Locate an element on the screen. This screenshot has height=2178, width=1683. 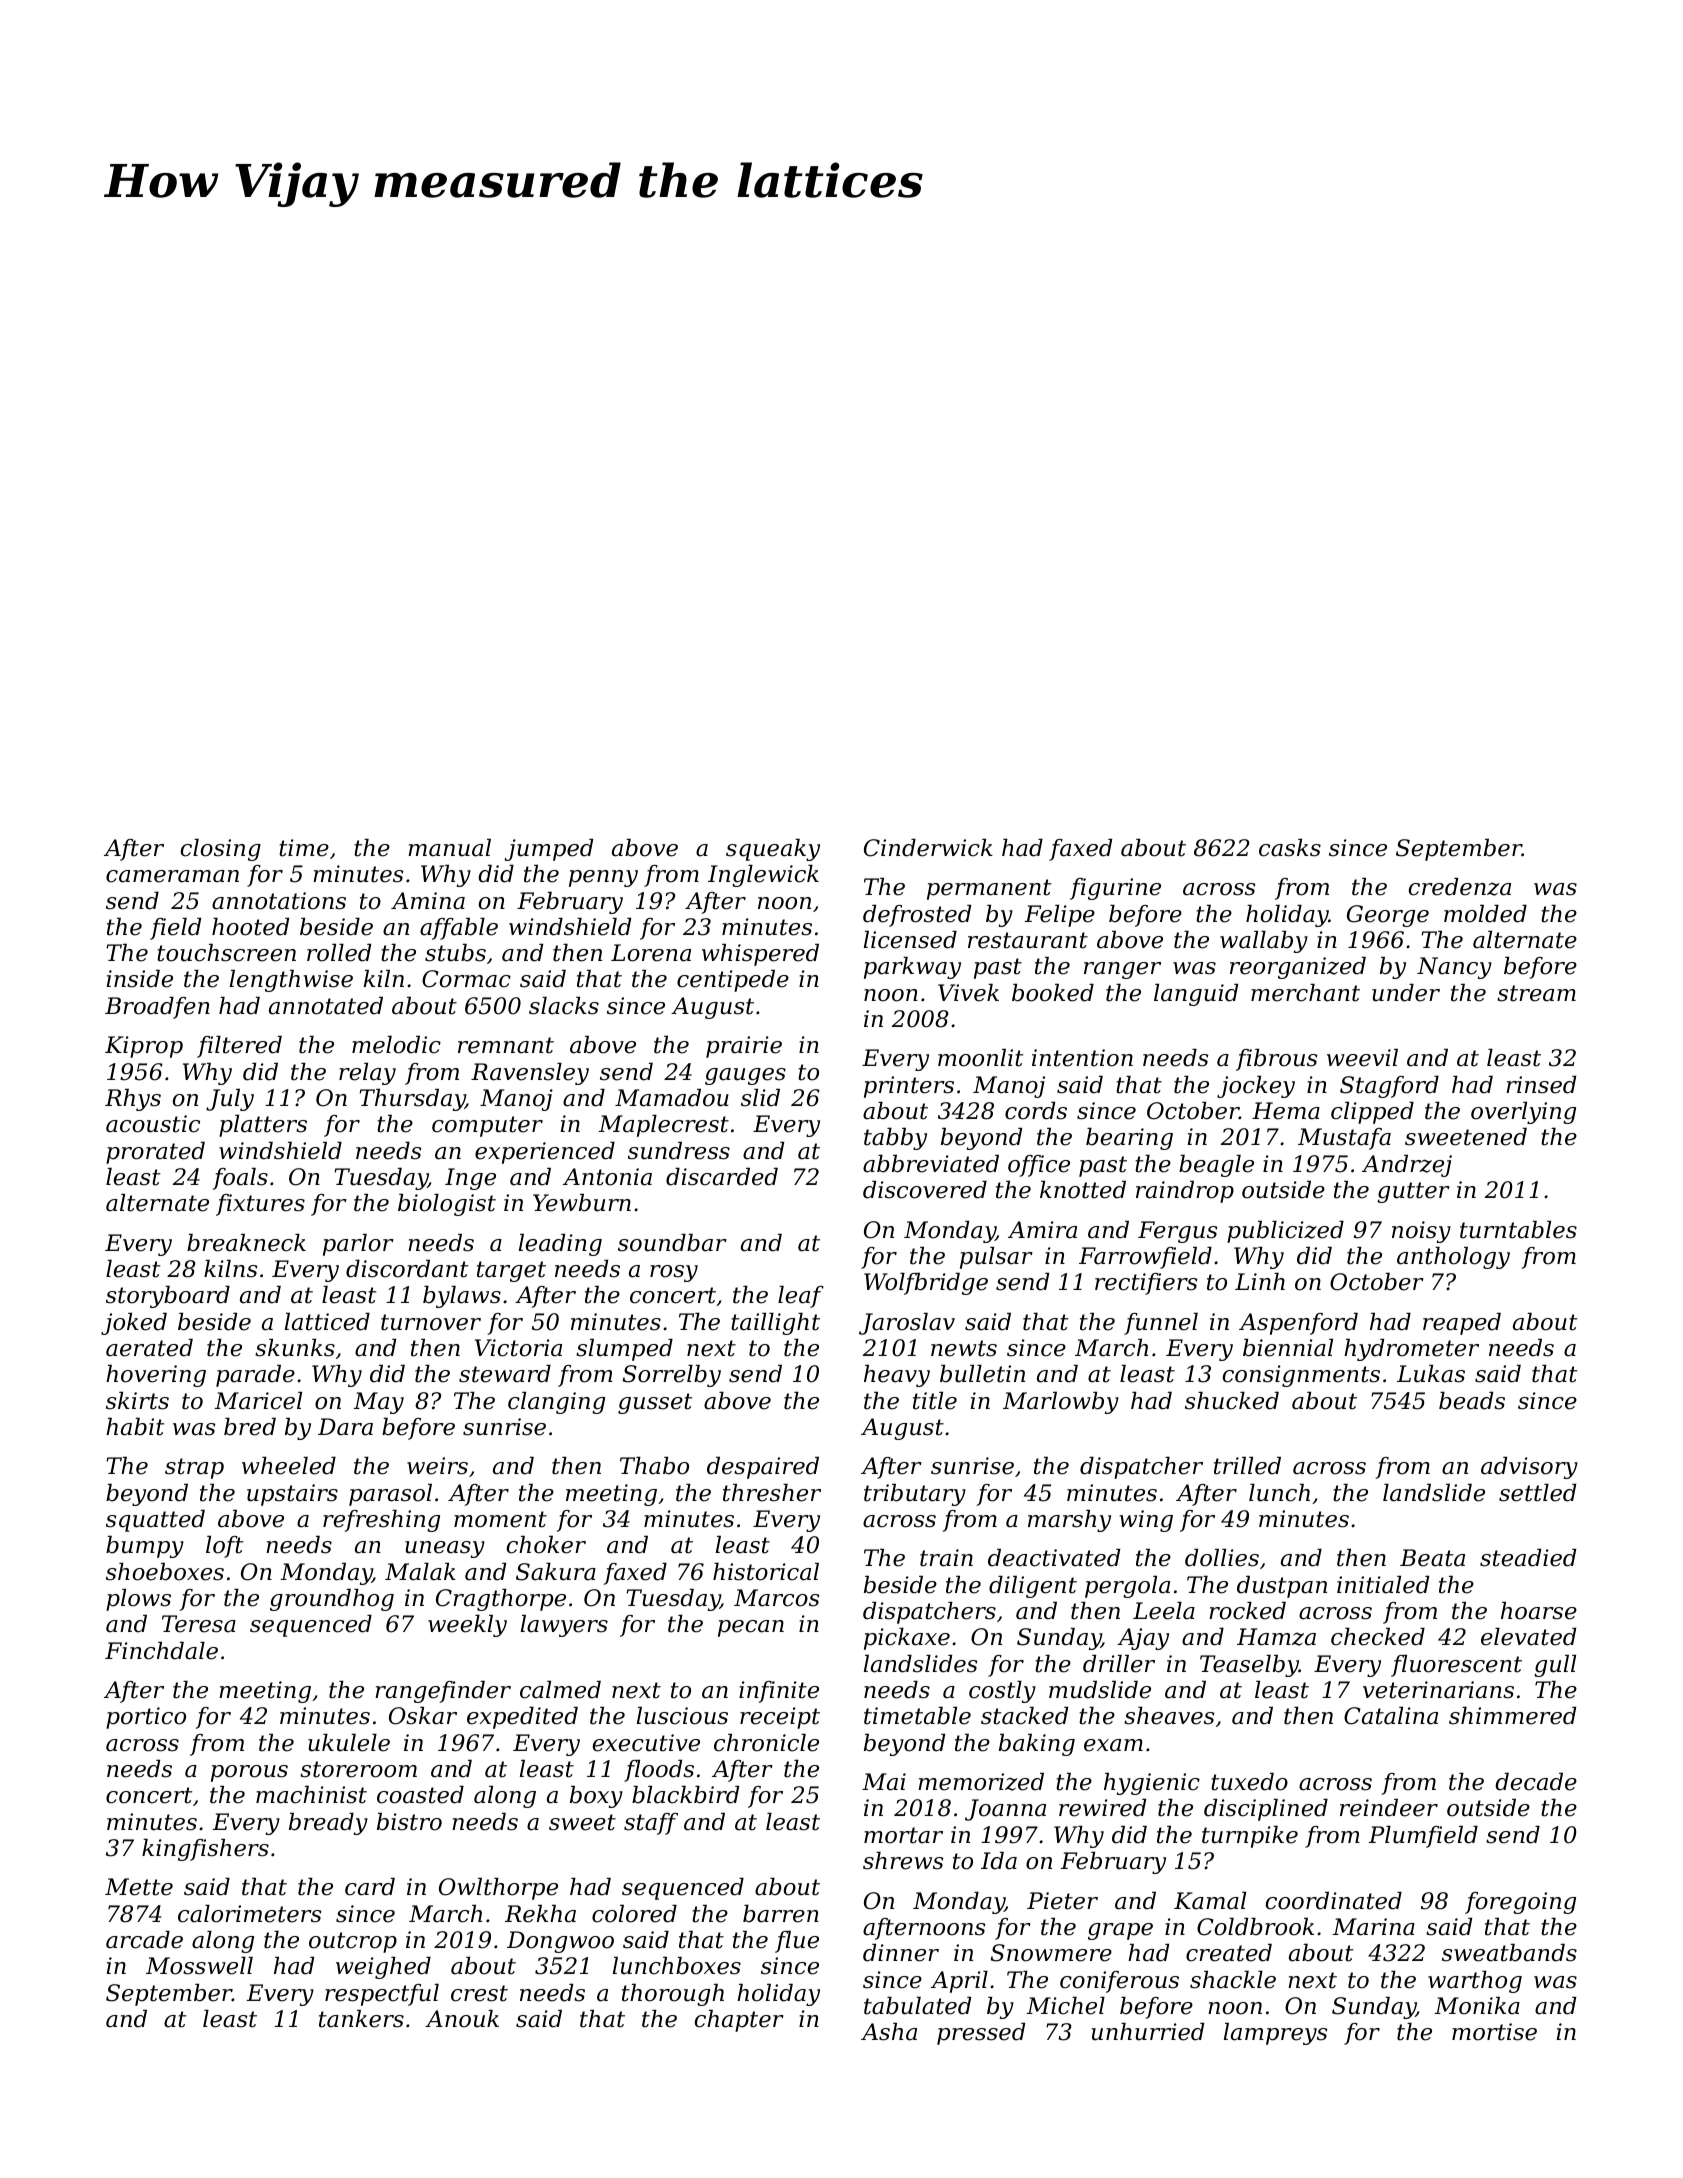
Mai is located at coordinates (884, 1782).
